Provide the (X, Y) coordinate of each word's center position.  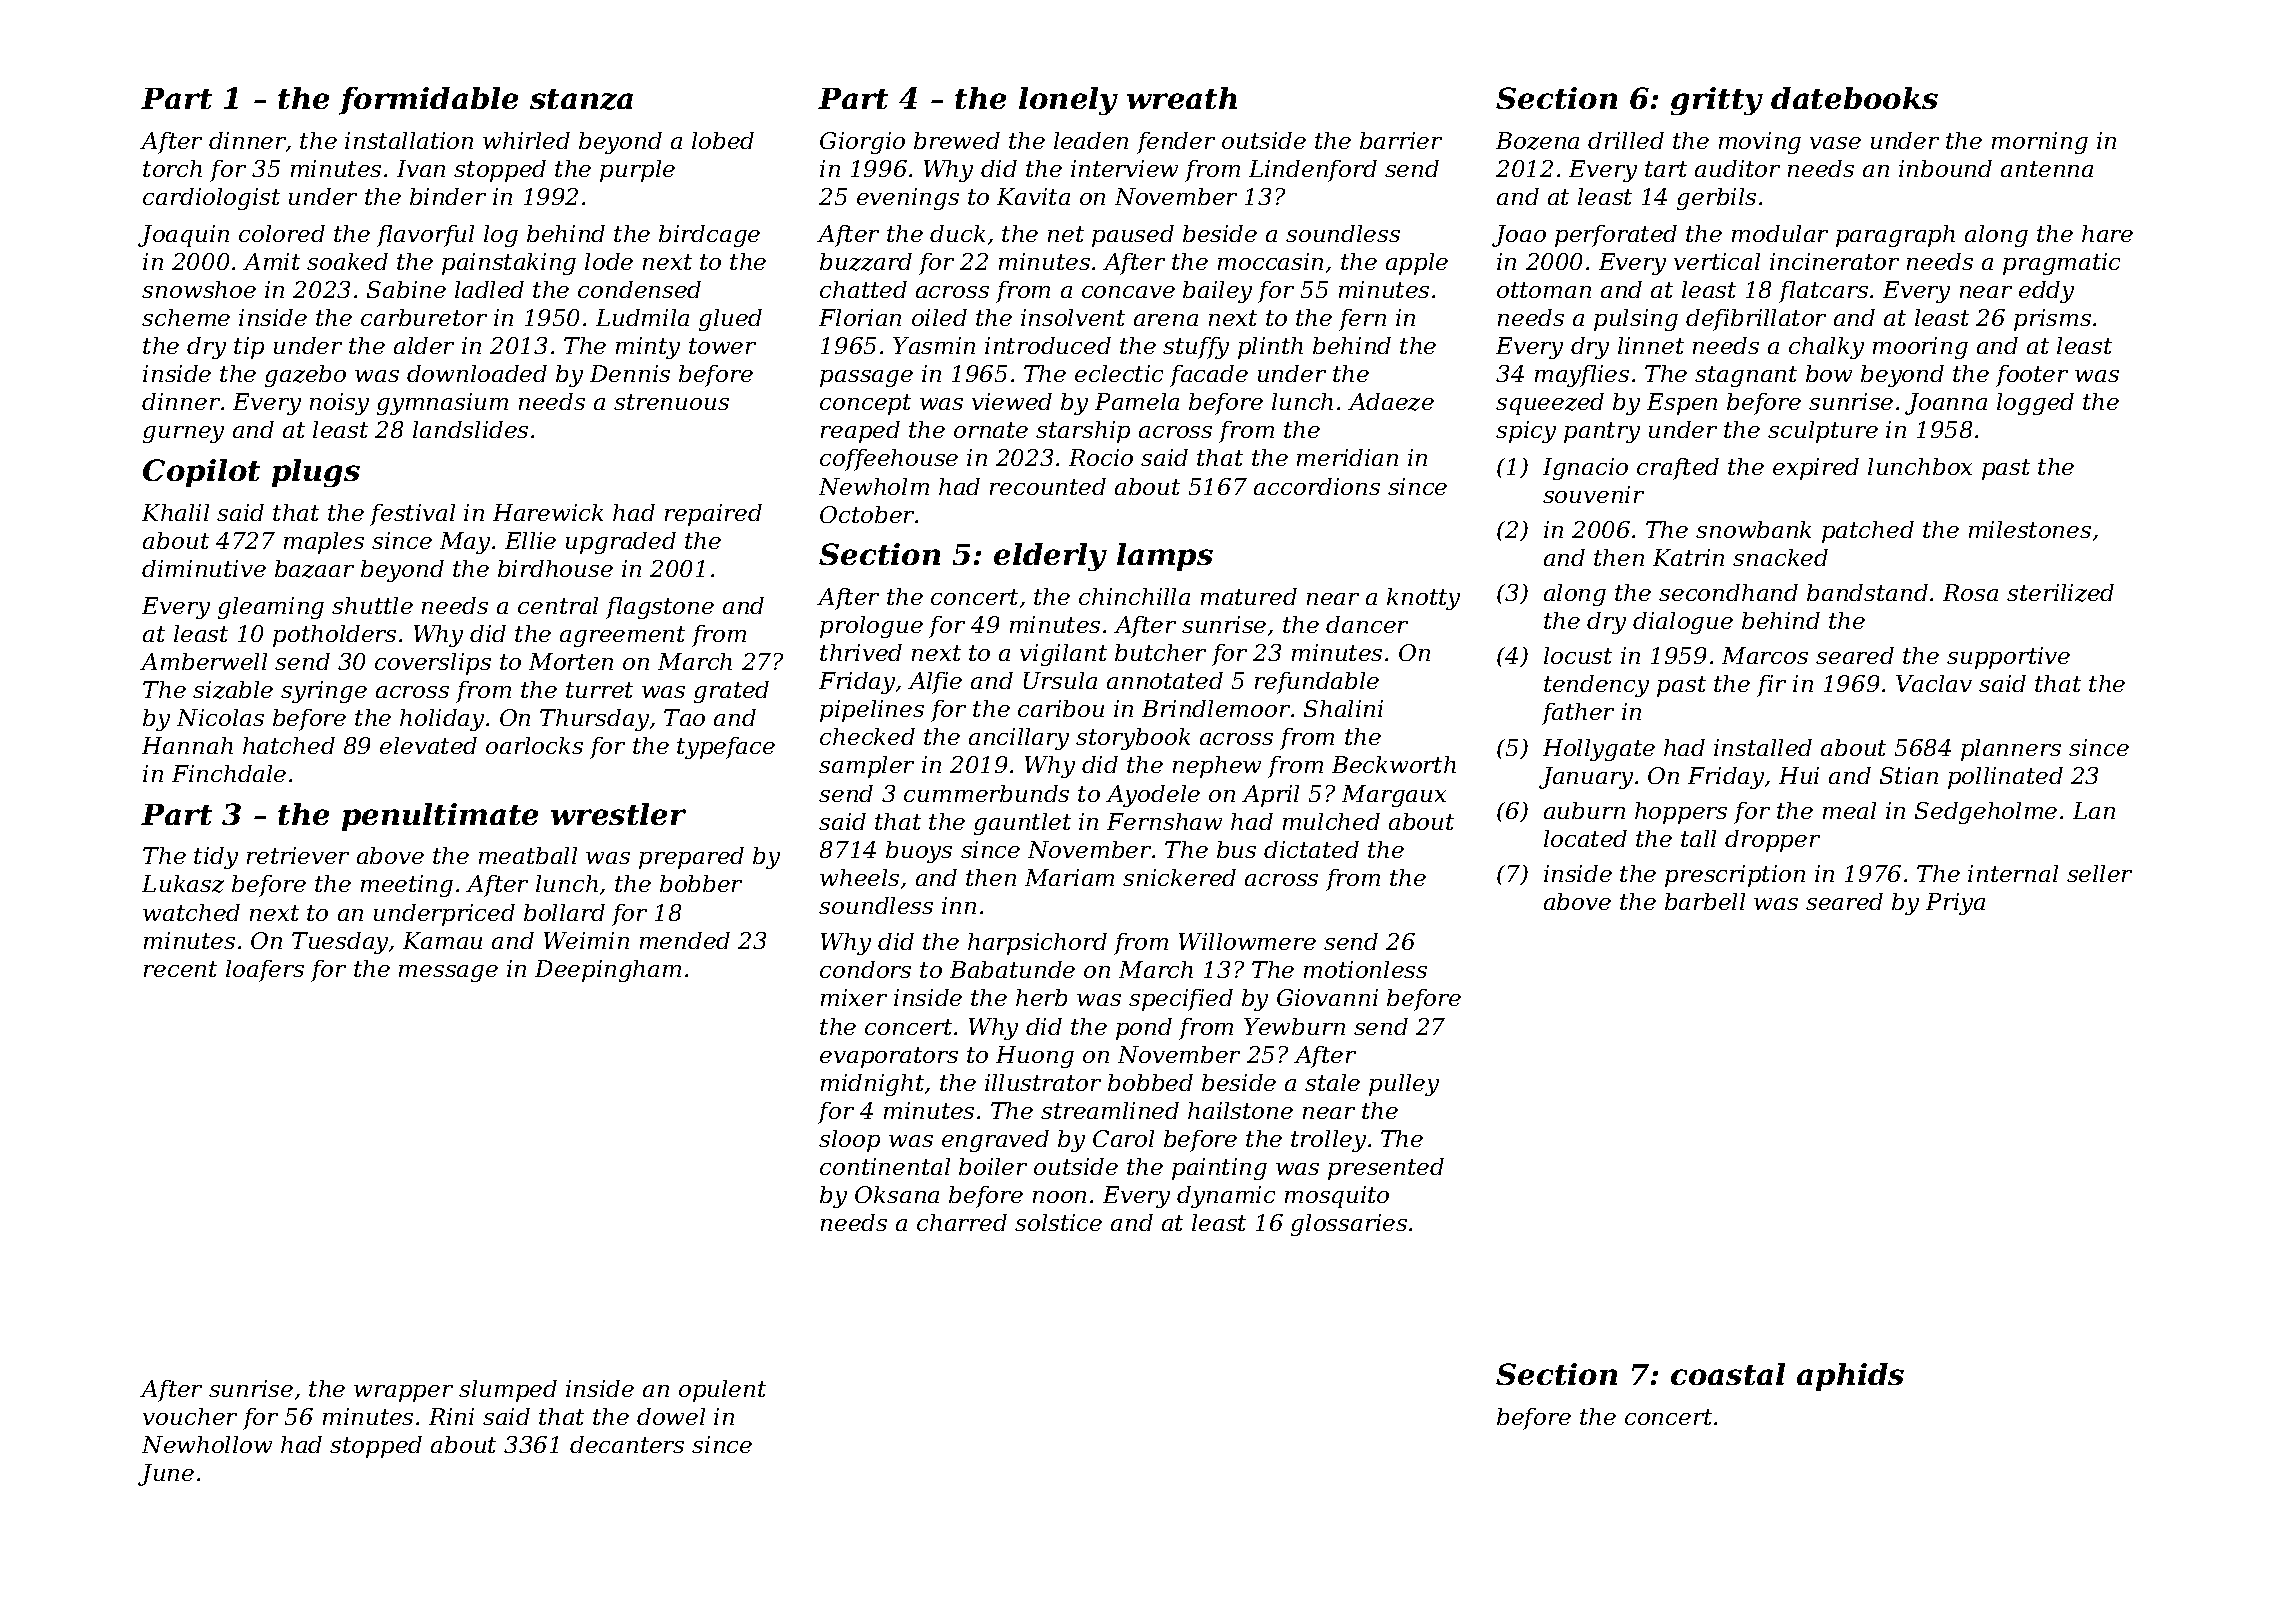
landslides (470, 429)
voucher (190, 1416)
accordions (1317, 486)
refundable (1317, 683)
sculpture (1823, 432)
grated (731, 692)
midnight (872, 1085)
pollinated (2005, 778)
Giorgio (862, 143)
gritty (1717, 101)
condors (865, 969)
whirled (526, 140)
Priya (1955, 904)
